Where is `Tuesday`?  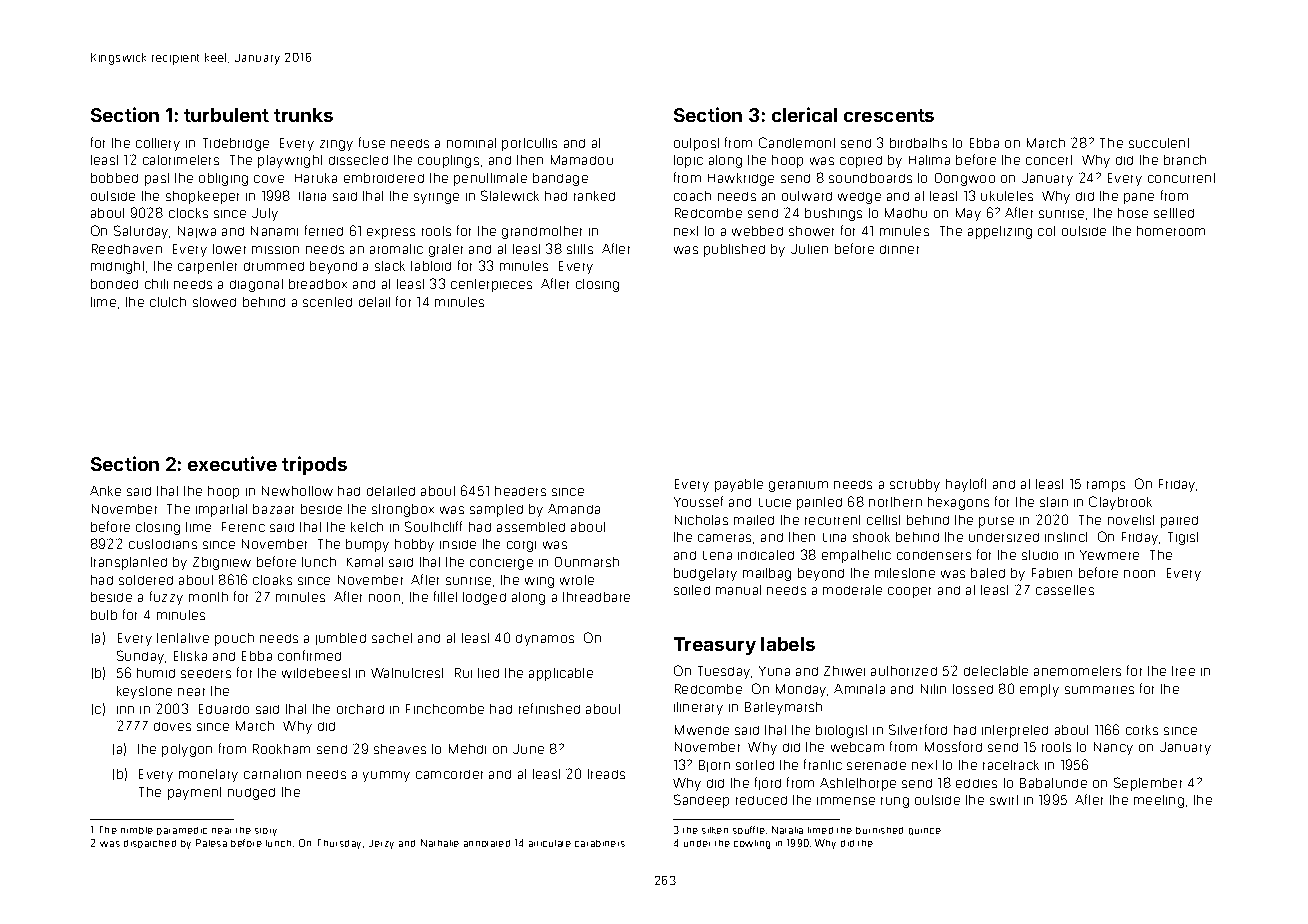 Tuesday is located at coordinates (724, 672).
